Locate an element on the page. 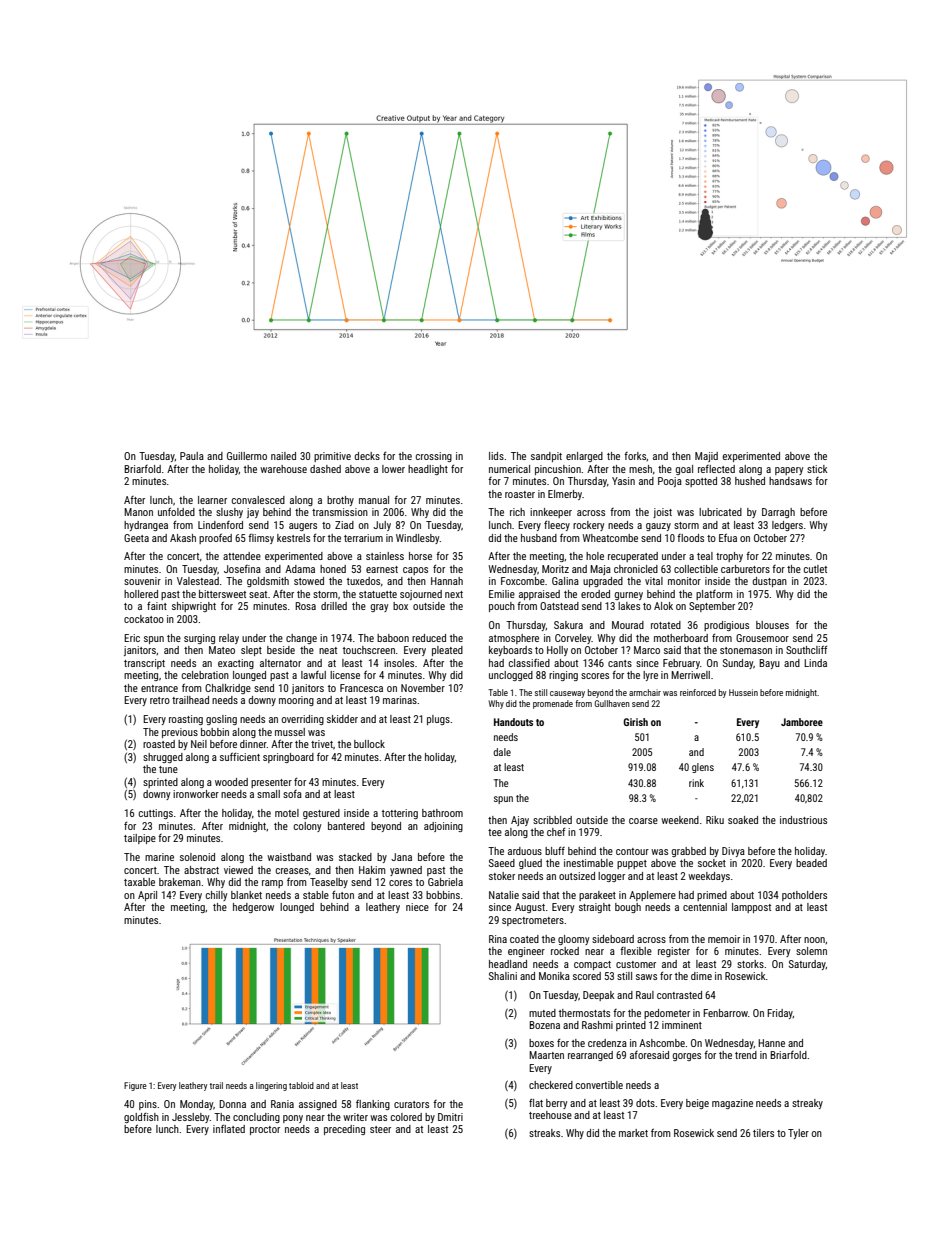  steer is located at coordinates (380, 1129).
